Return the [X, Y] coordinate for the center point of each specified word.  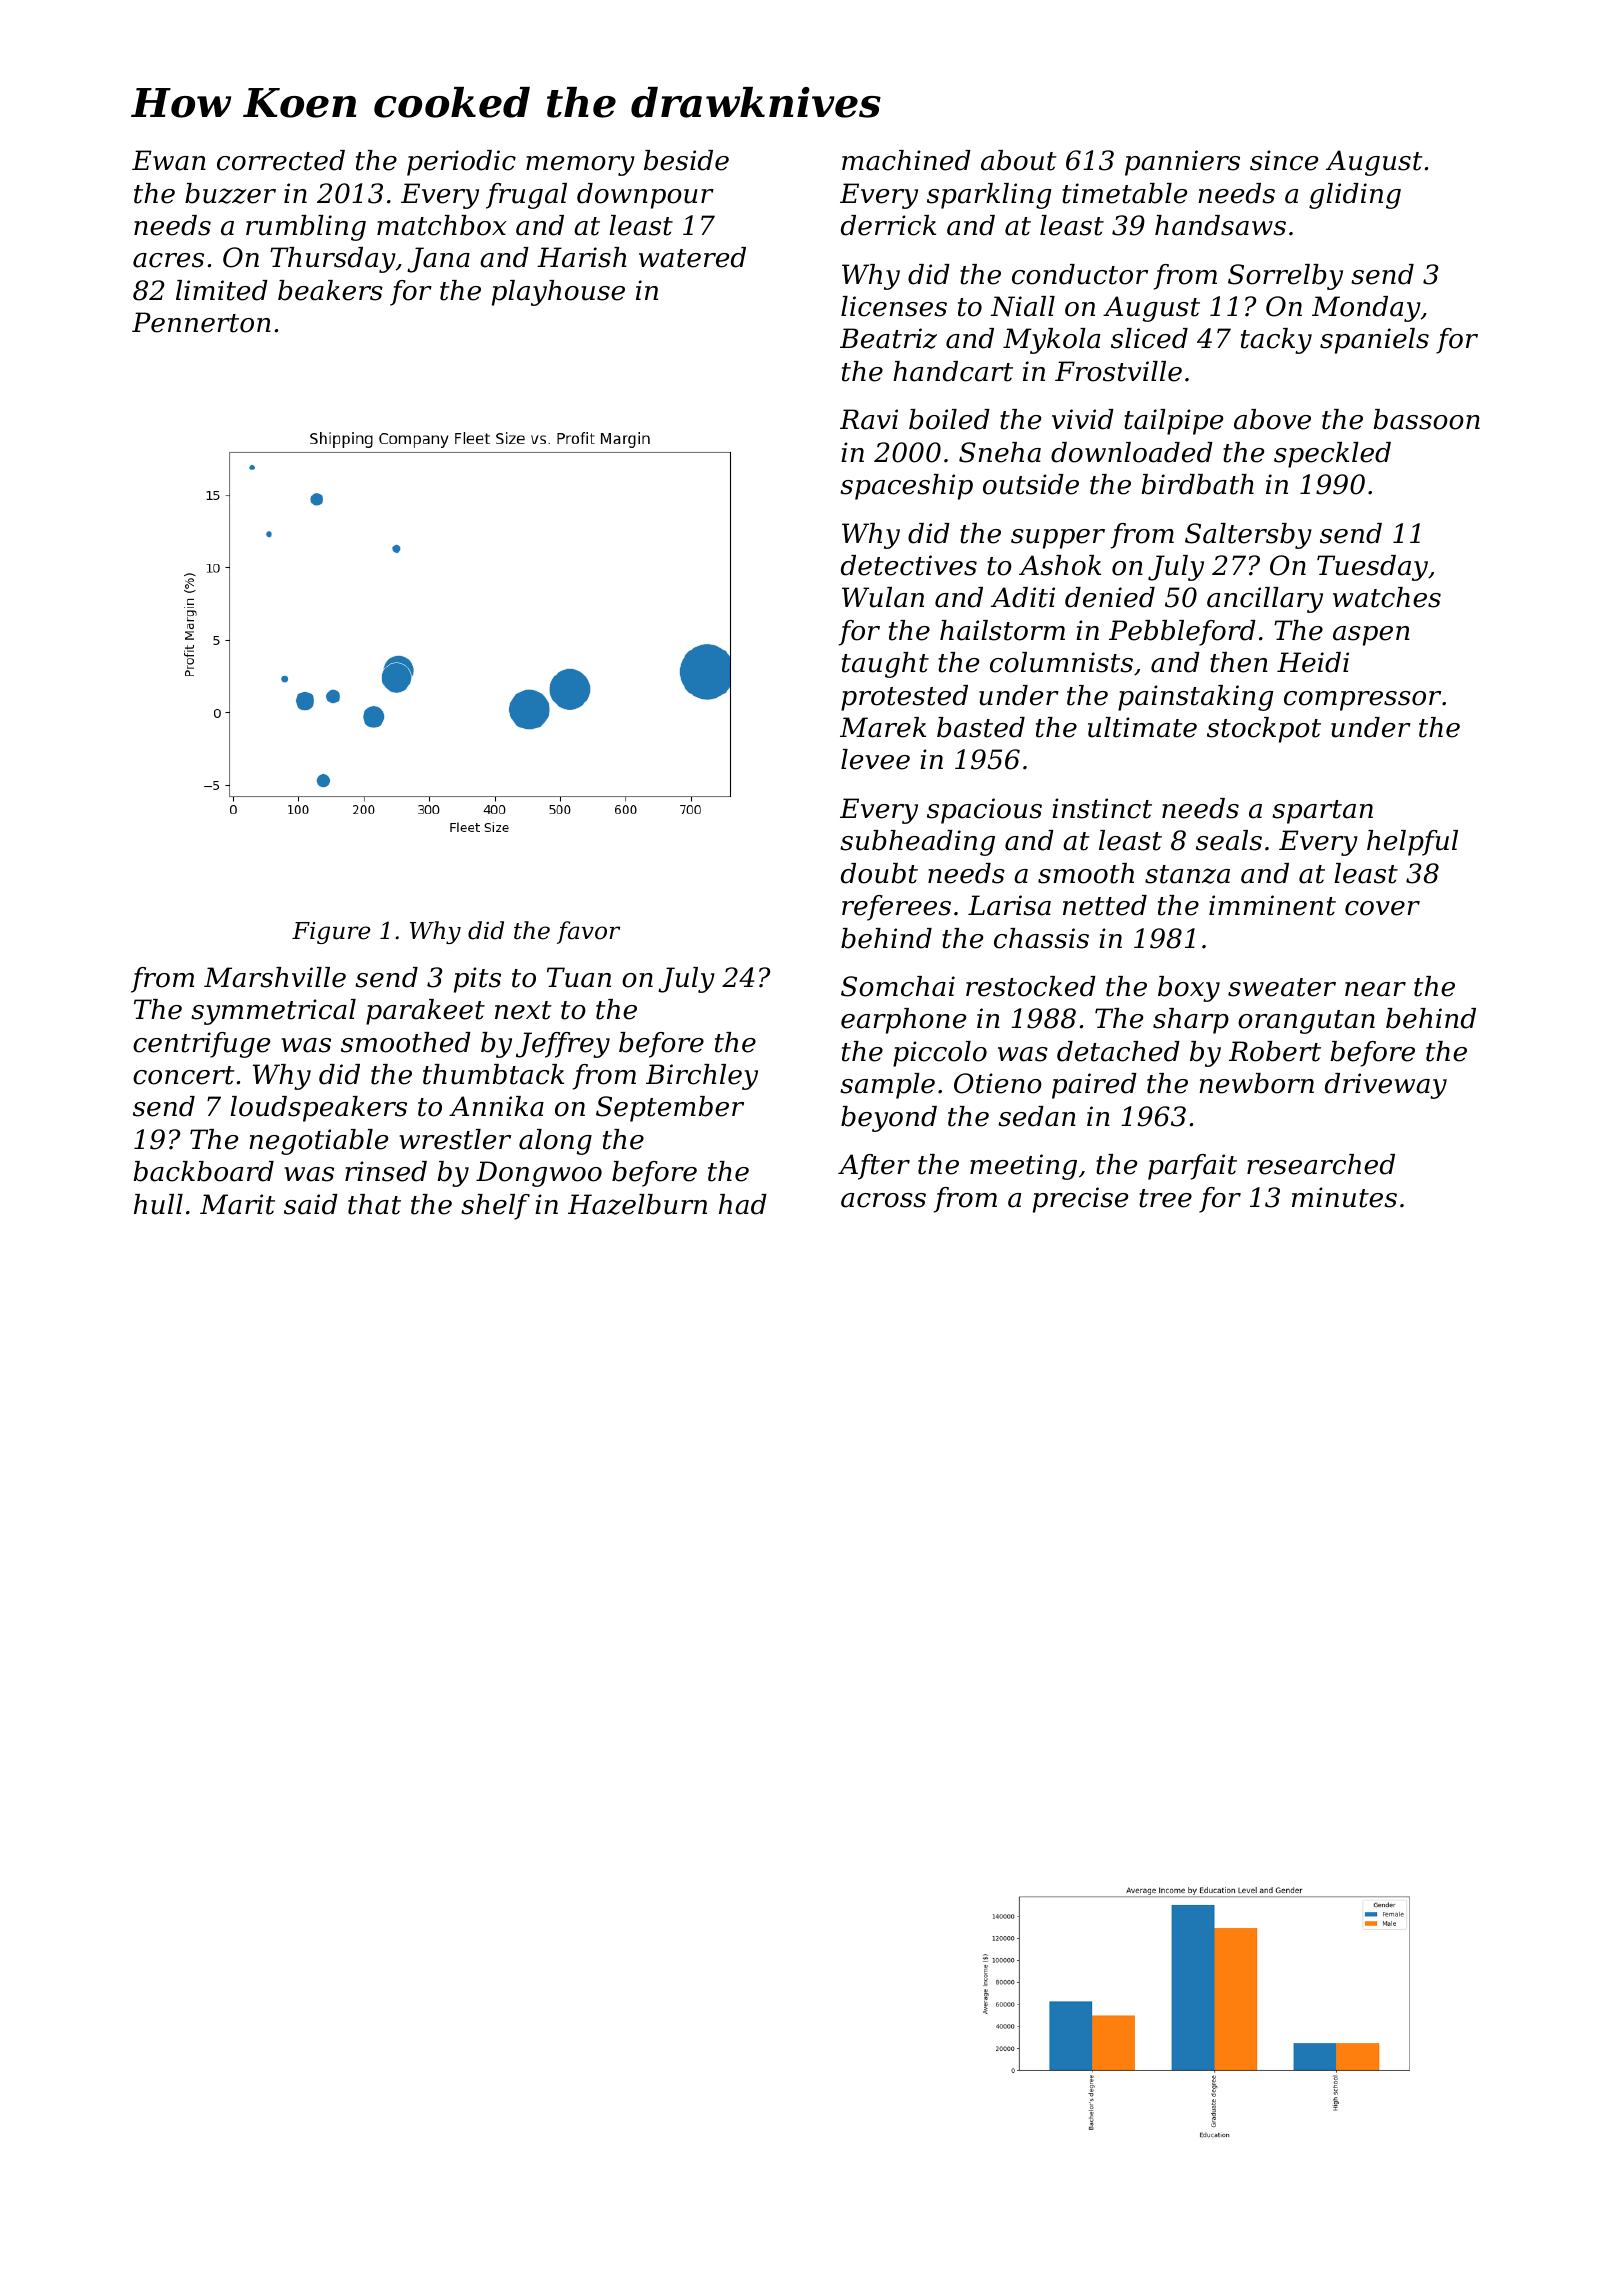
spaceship [906, 487]
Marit [237, 1204]
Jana [438, 260]
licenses [894, 306]
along [555, 1142]
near [1375, 989]
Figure [331, 933]
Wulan [883, 597]
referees [896, 908]
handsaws [1220, 225]
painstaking [1195, 698]
